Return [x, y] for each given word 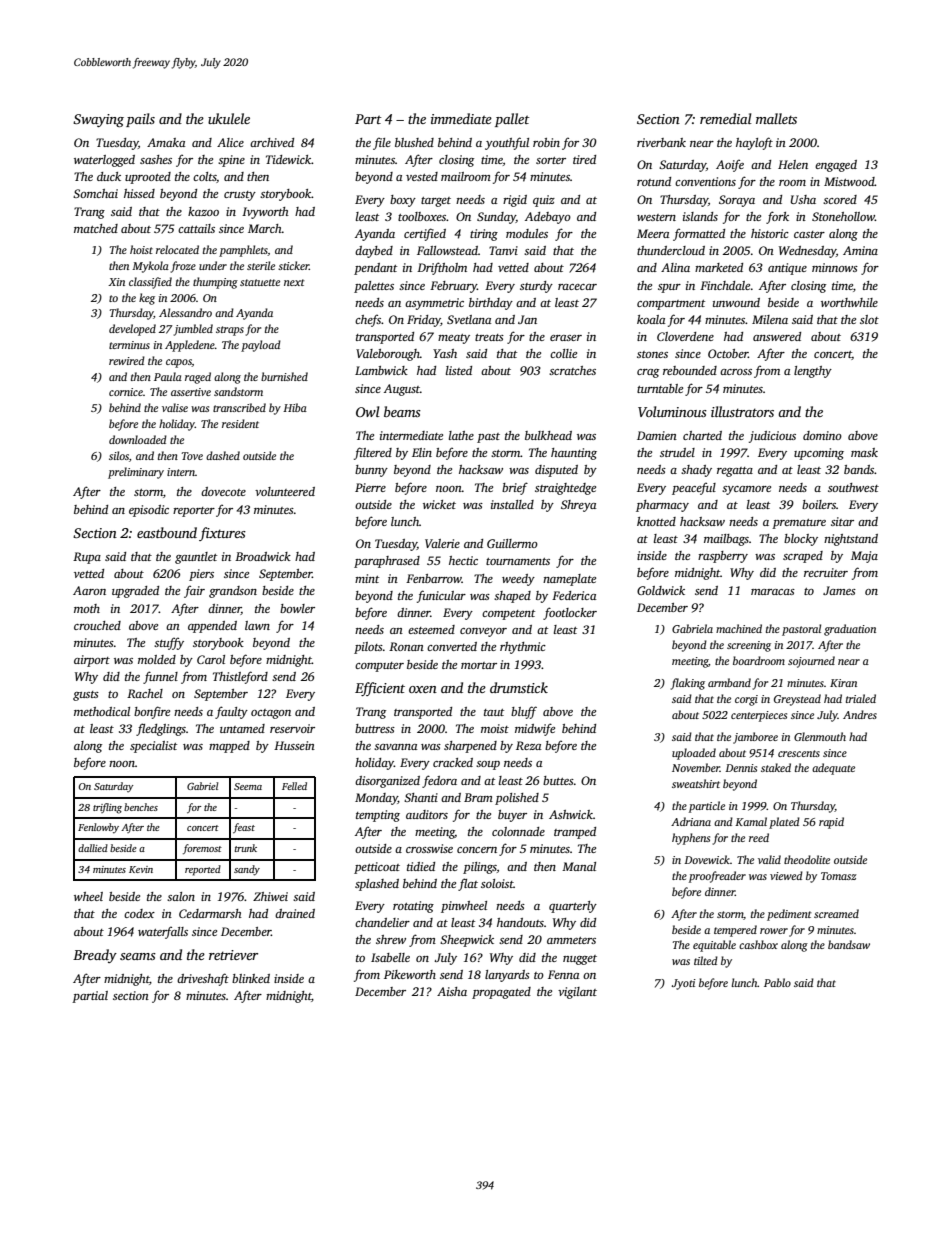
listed [459, 370]
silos [119, 455]
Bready [95, 956]
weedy [518, 580]
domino [822, 435]
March [265, 228]
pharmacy [662, 506]
